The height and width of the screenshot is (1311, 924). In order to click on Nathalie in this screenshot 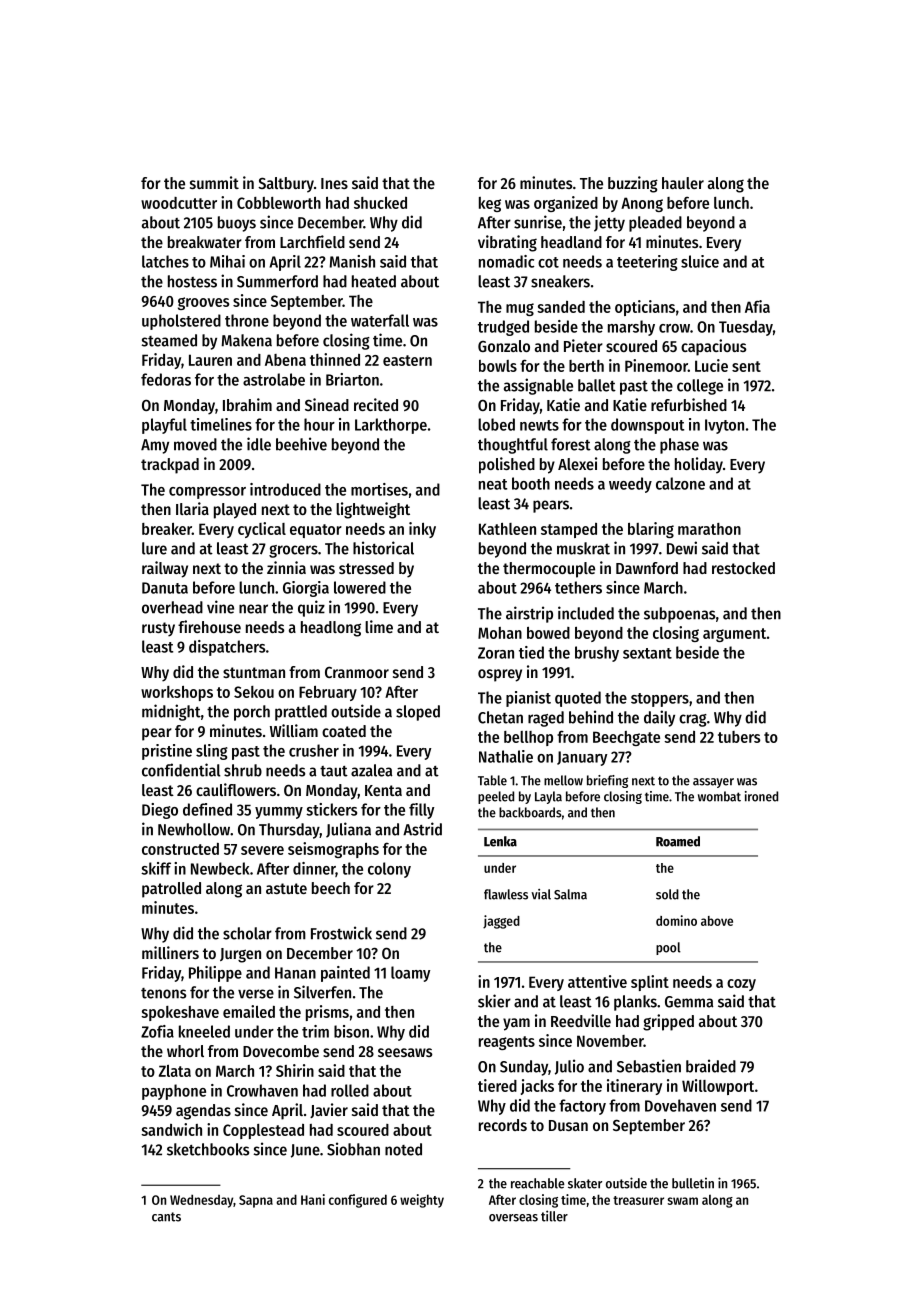, I will do `click(506, 756)`.
